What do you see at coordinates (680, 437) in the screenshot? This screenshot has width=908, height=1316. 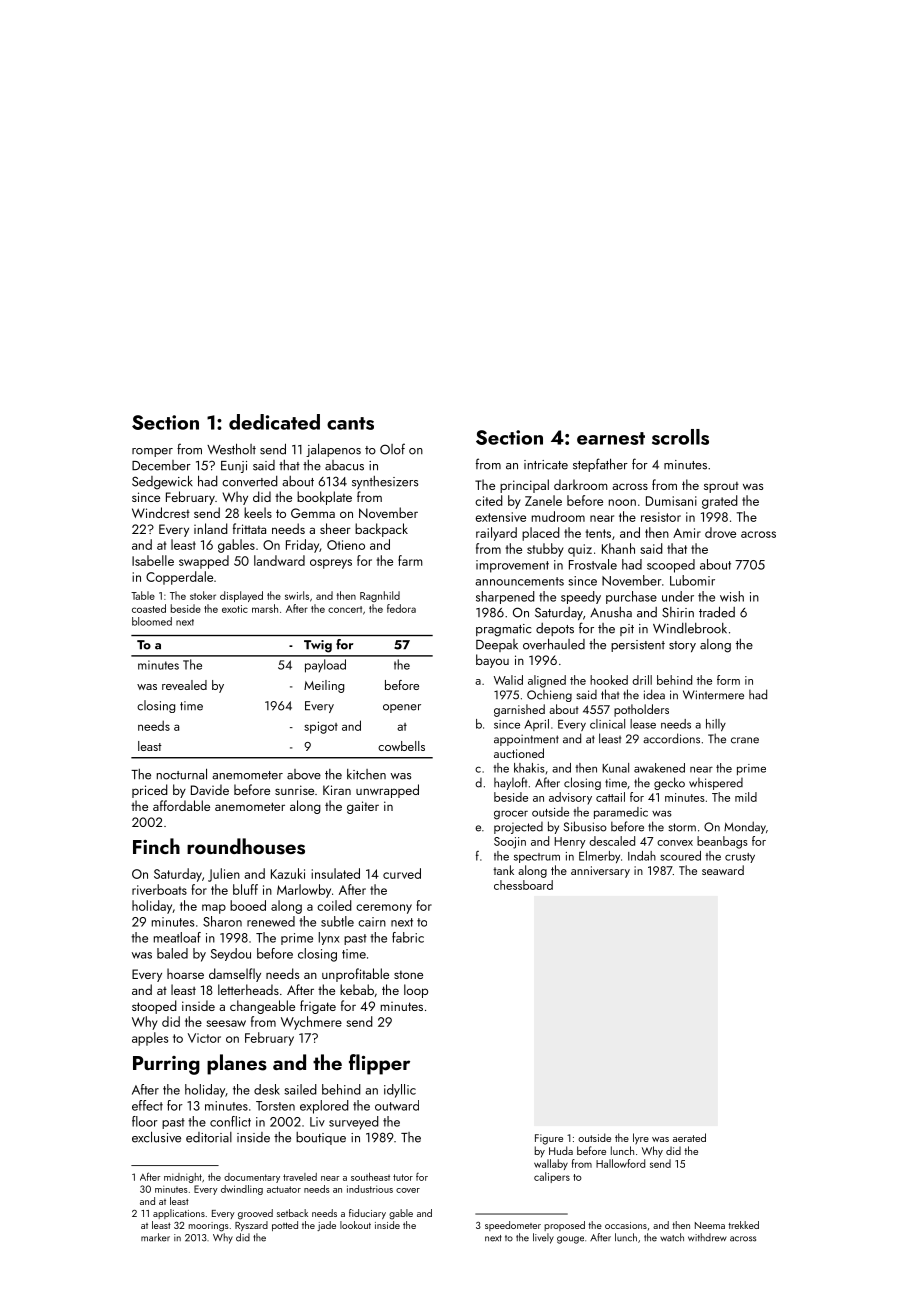 I see `scrolls` at bounding box center [680, 437].
